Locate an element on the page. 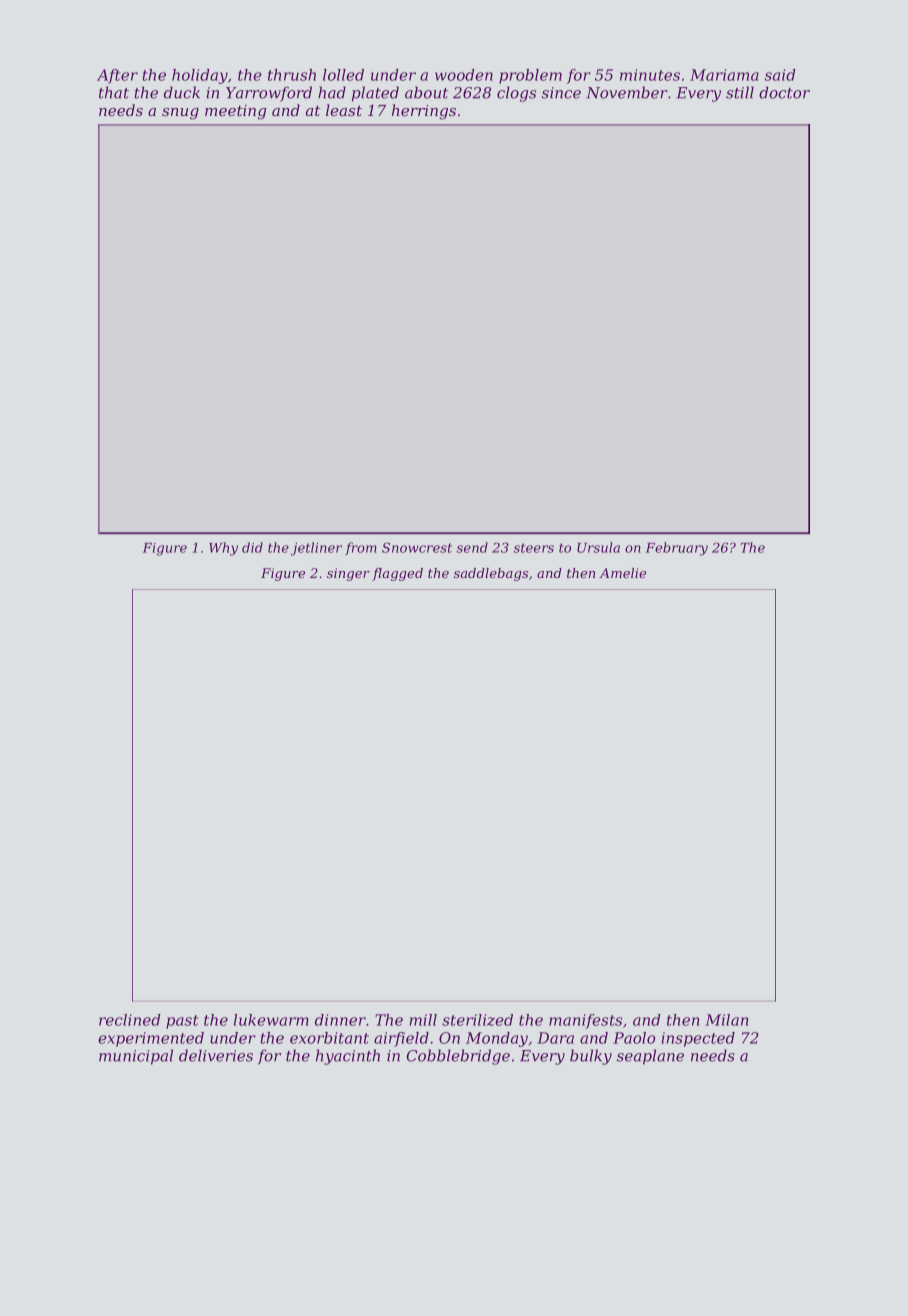 This image has width=908, height=1316. Amelie is located at coordinates (622, 573).
